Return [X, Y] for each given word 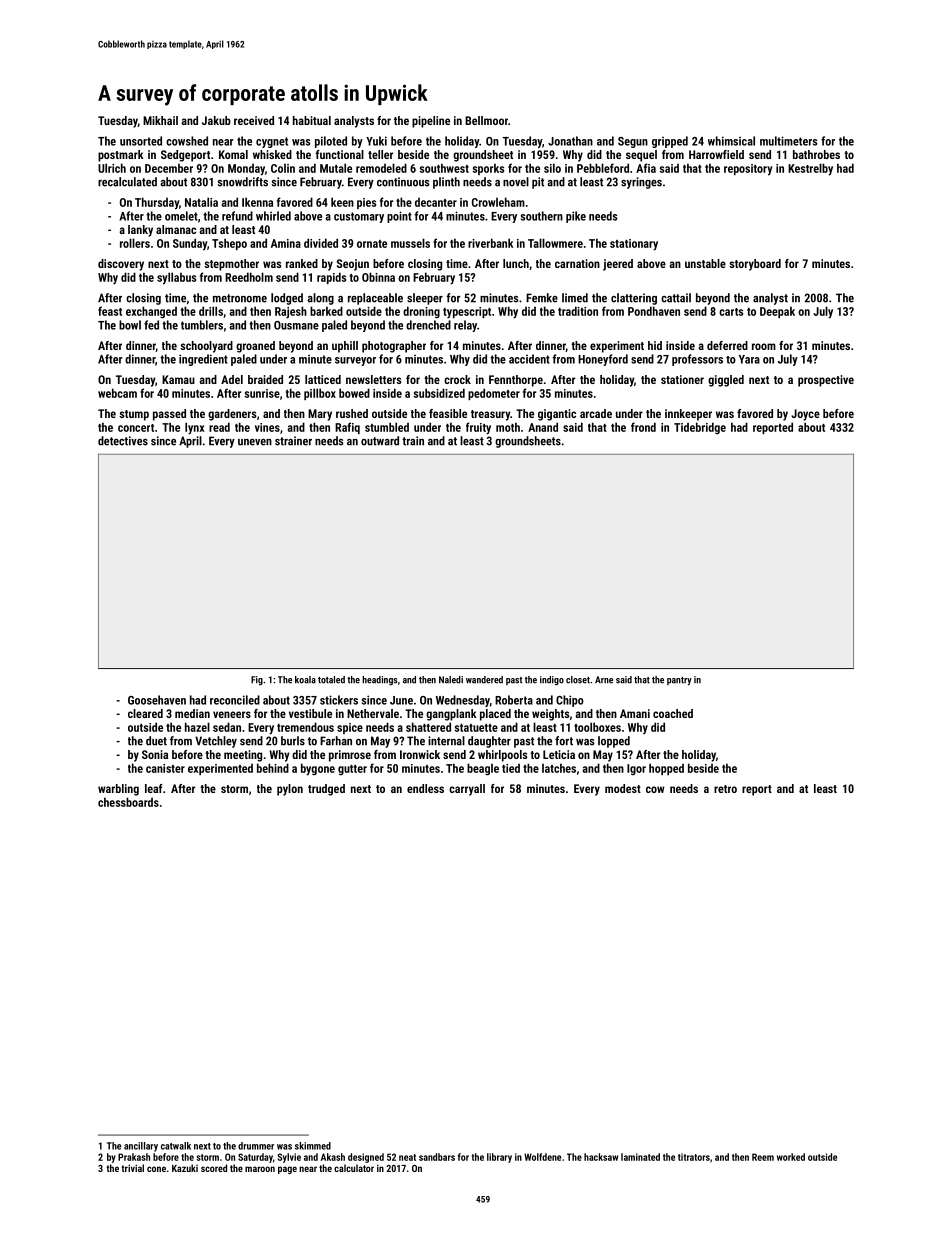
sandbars [437, 1157]
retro [725, 789]
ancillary [141, 1147]
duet [156, 741]
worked [791, 1157]
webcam [117, 393]
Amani [635, 713]
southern [542, 216]
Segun [633, 142]
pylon [290, 790]
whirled [273, 216]
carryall [467, 790]
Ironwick [420, 754]
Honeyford [603, 360]
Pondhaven [654, 311]
